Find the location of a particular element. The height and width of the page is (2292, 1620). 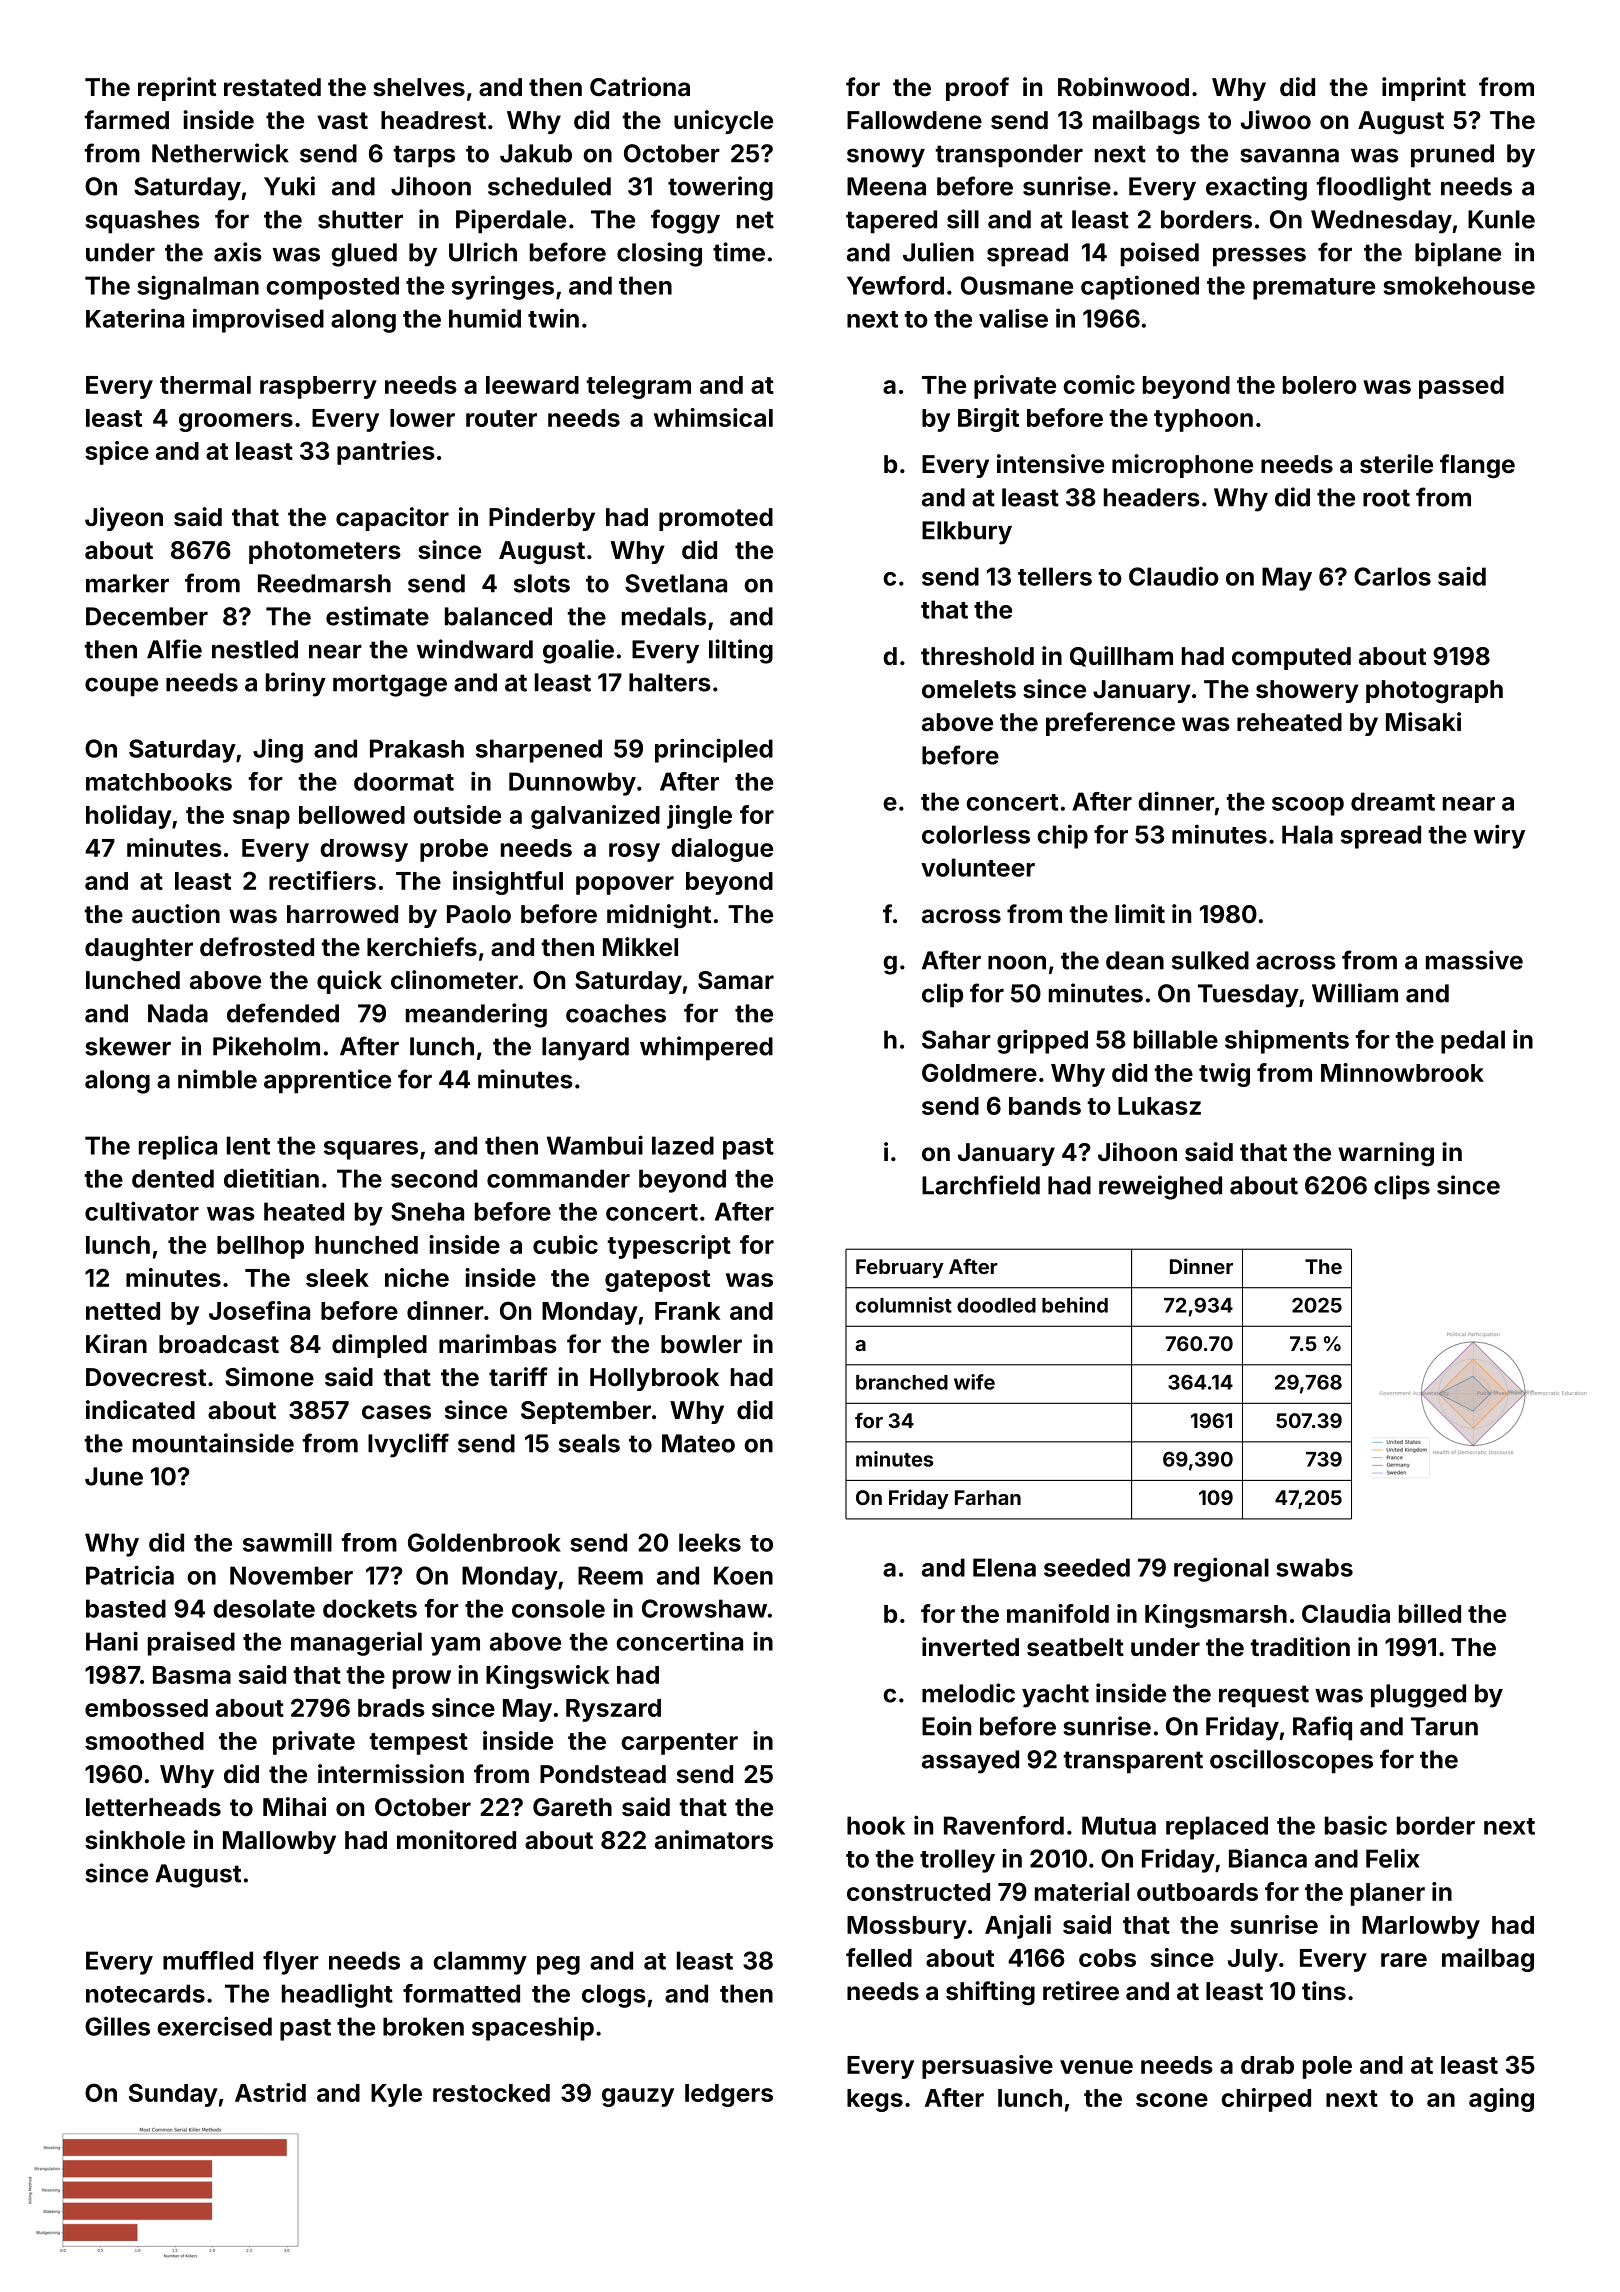

wiry is located at coordinates (1499, 836).
